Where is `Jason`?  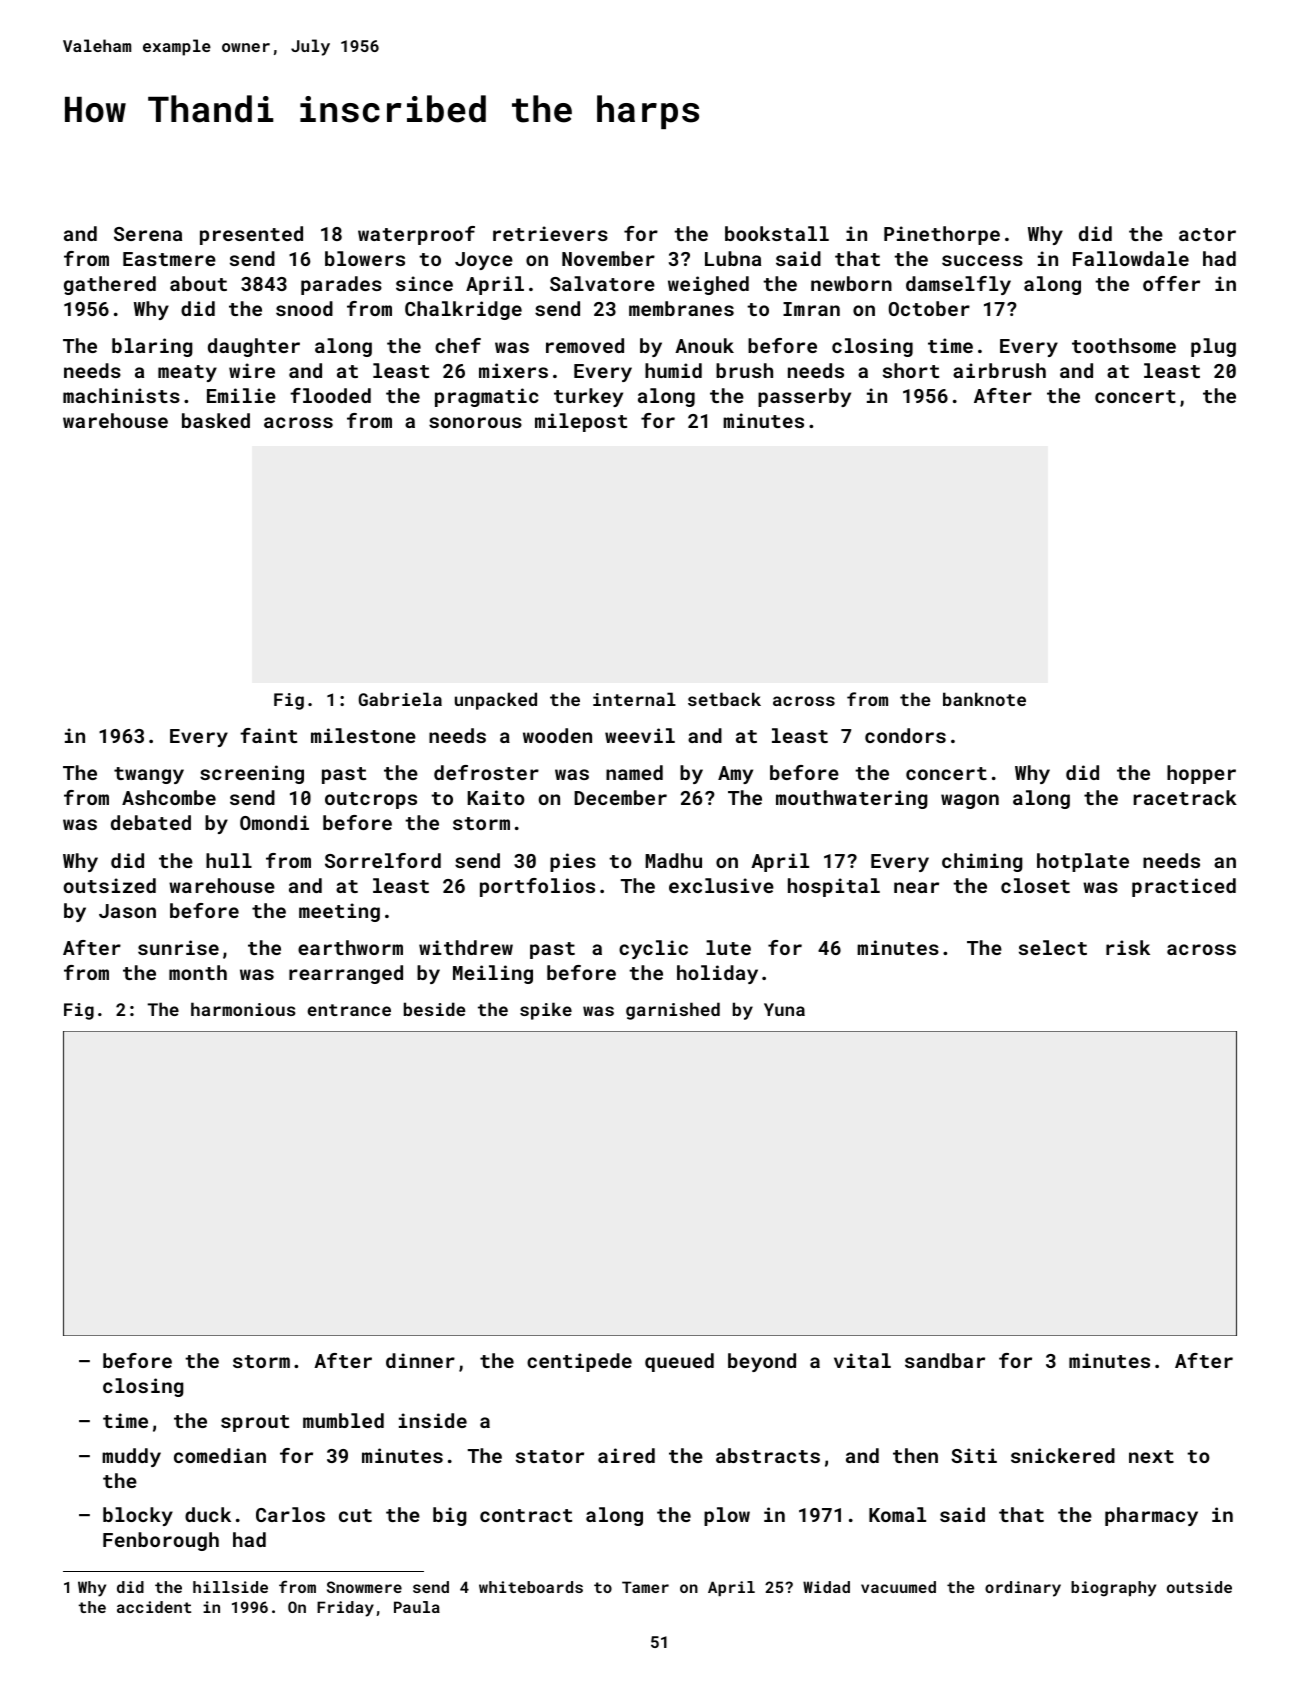
Jason is located at coordinates (127, 911).
